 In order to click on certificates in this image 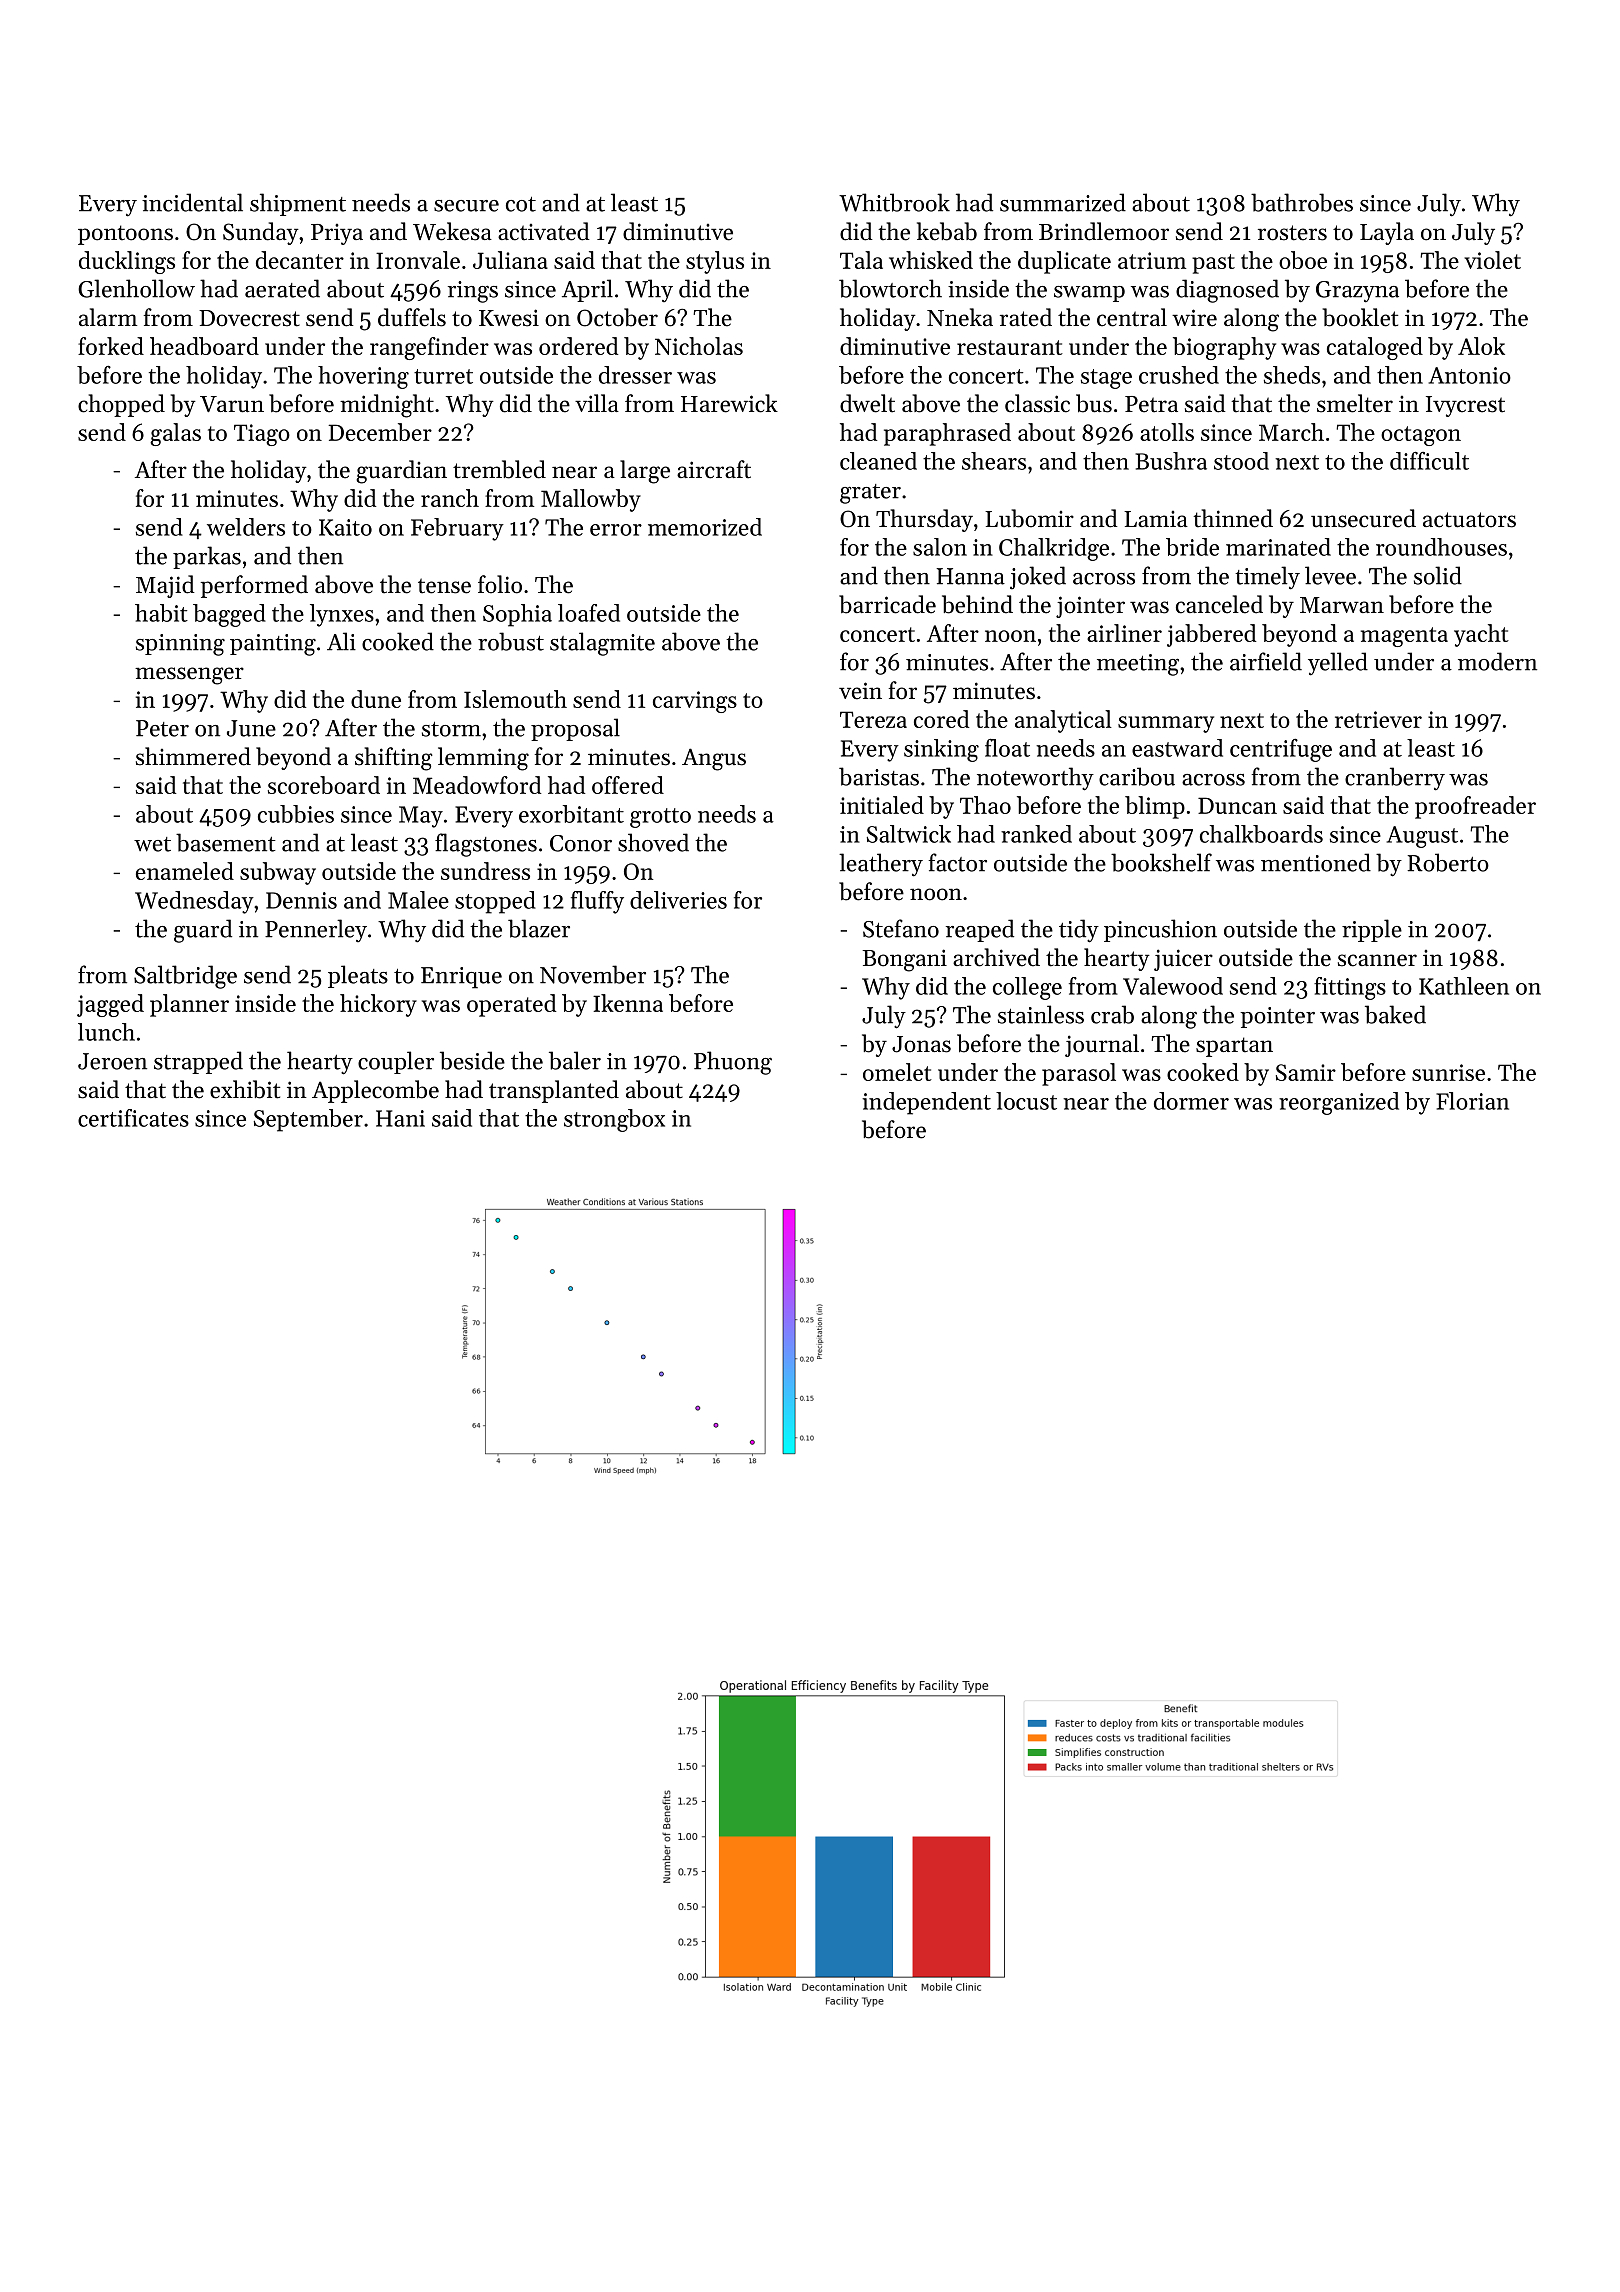, I will do `click(133, 1118)`.
